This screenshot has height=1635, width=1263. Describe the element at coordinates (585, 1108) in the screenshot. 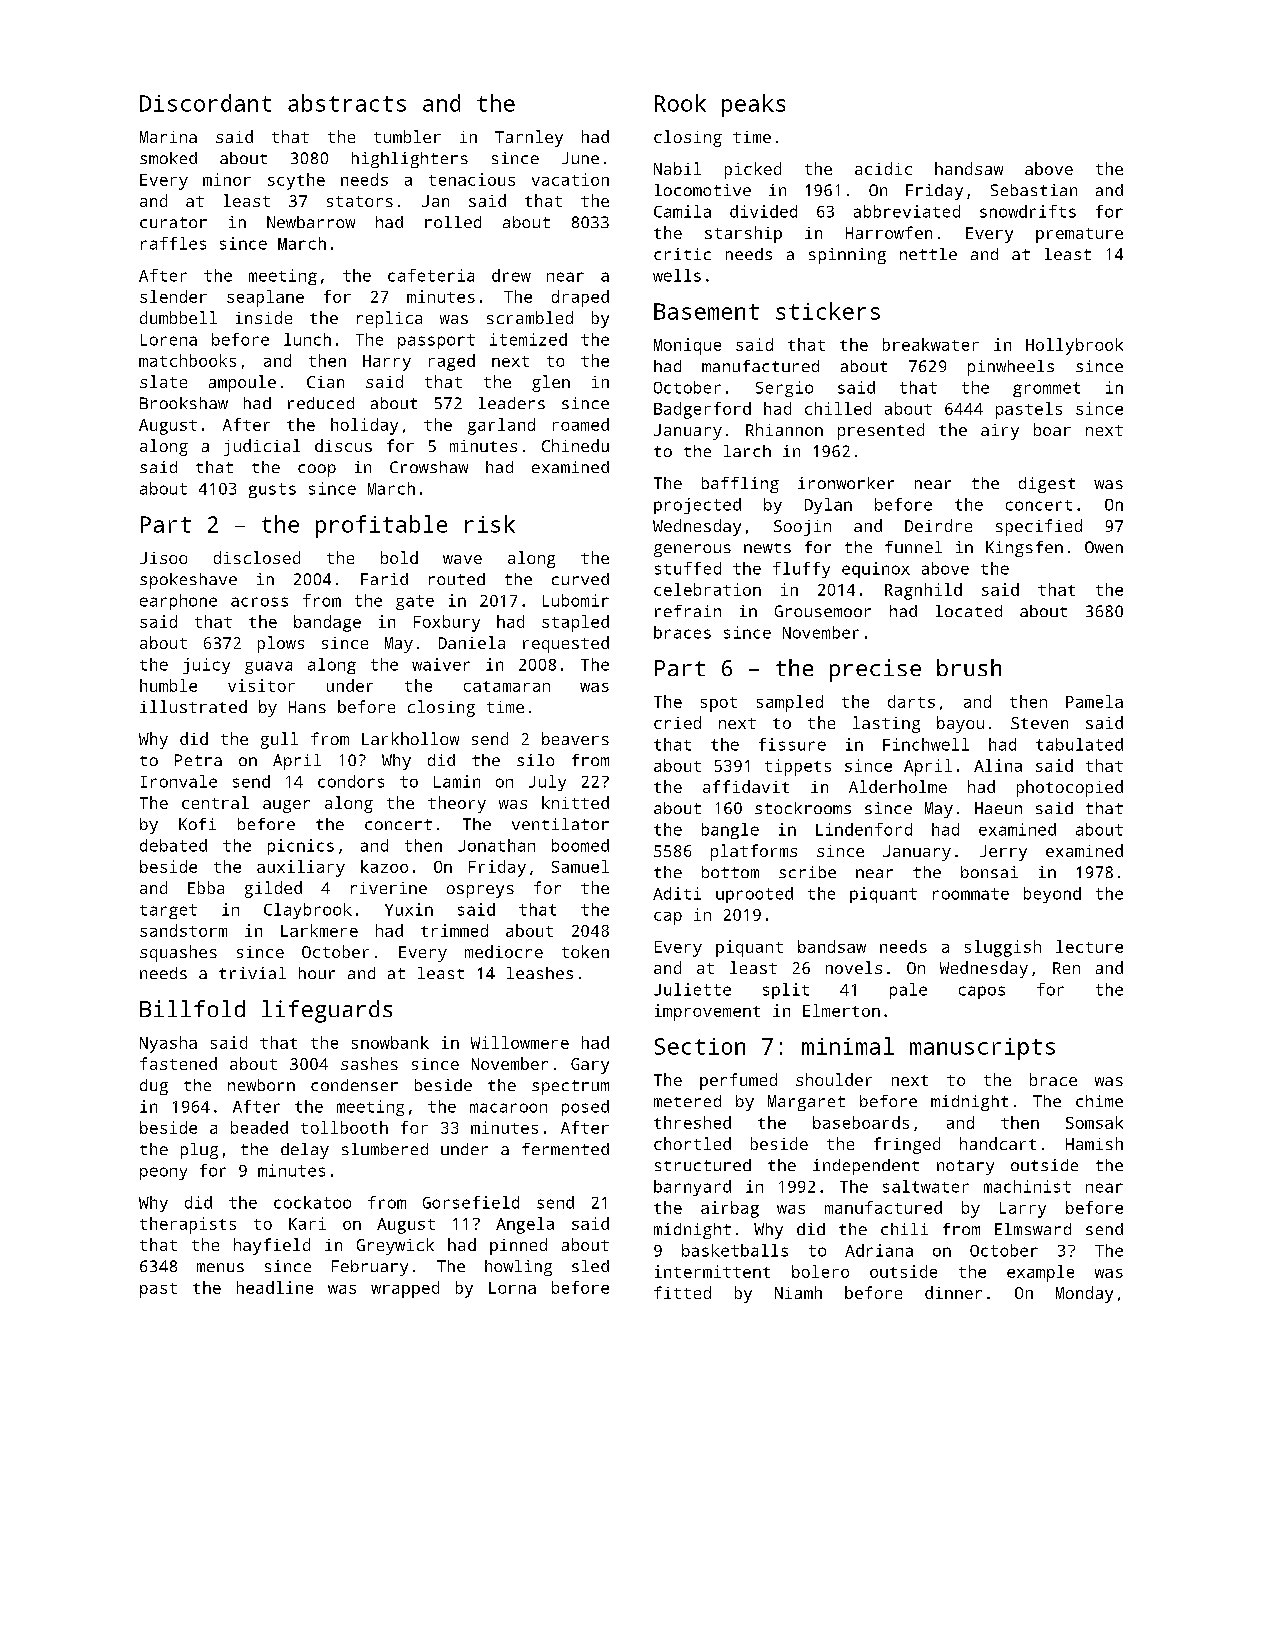

I see `posed` at that location.
